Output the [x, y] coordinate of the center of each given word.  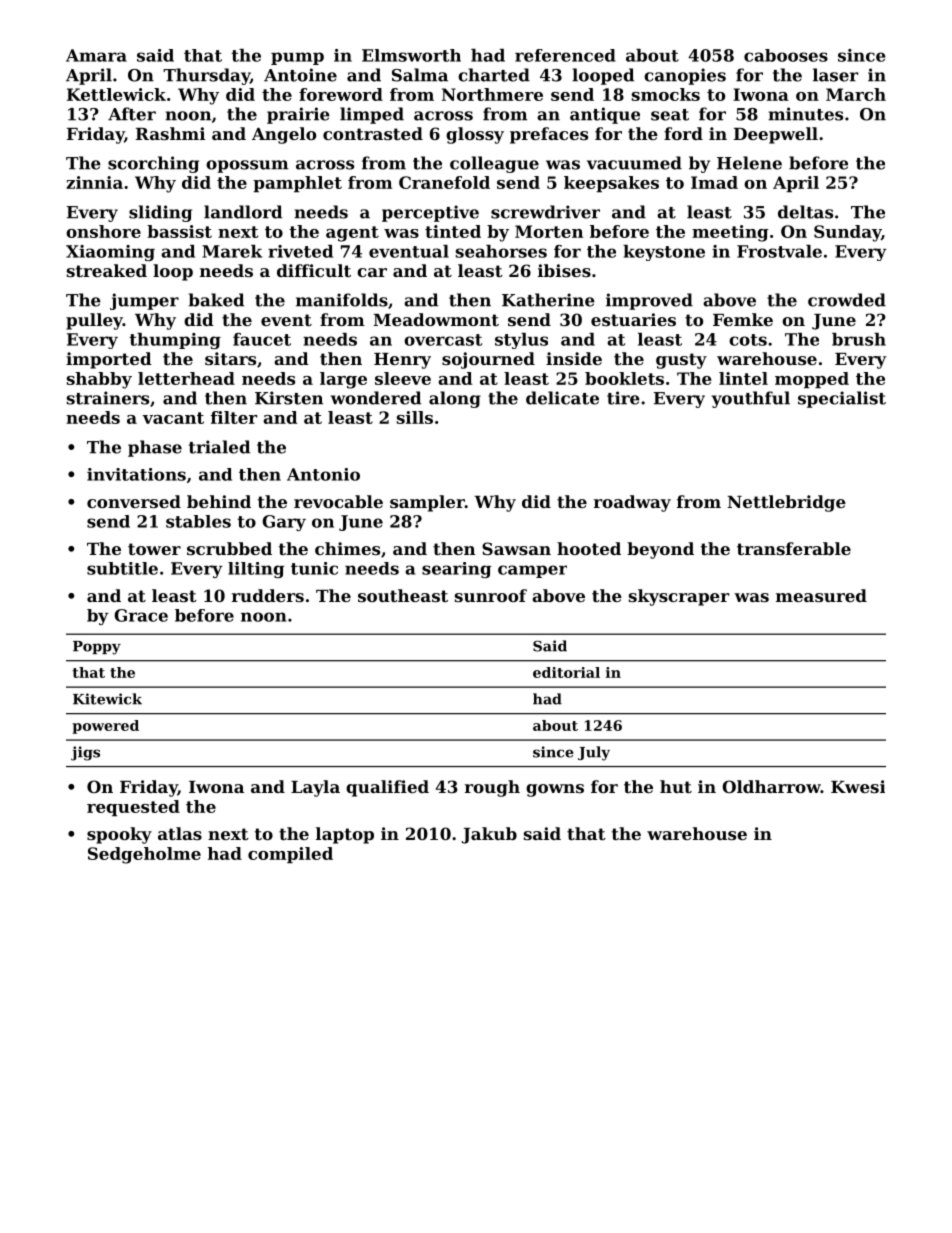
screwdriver [545, 212]
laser [835, 75]
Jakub [489, 835]
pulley [94, 321]
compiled [290, 855]
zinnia [94, 182]
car [372, 272]
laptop [345, 835]
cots [748, 340]
